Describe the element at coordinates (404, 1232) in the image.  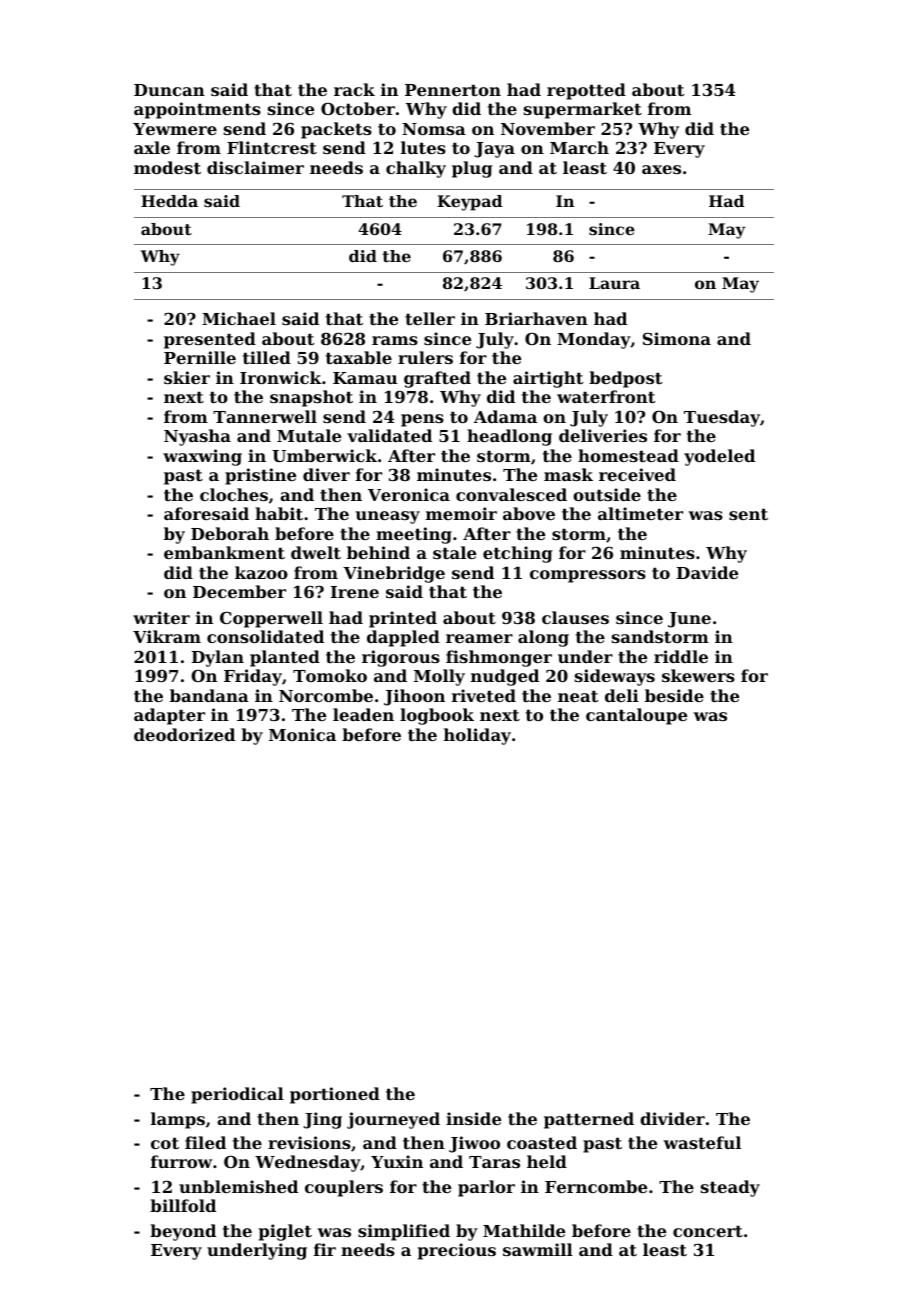
I see `simplified` at that location.
